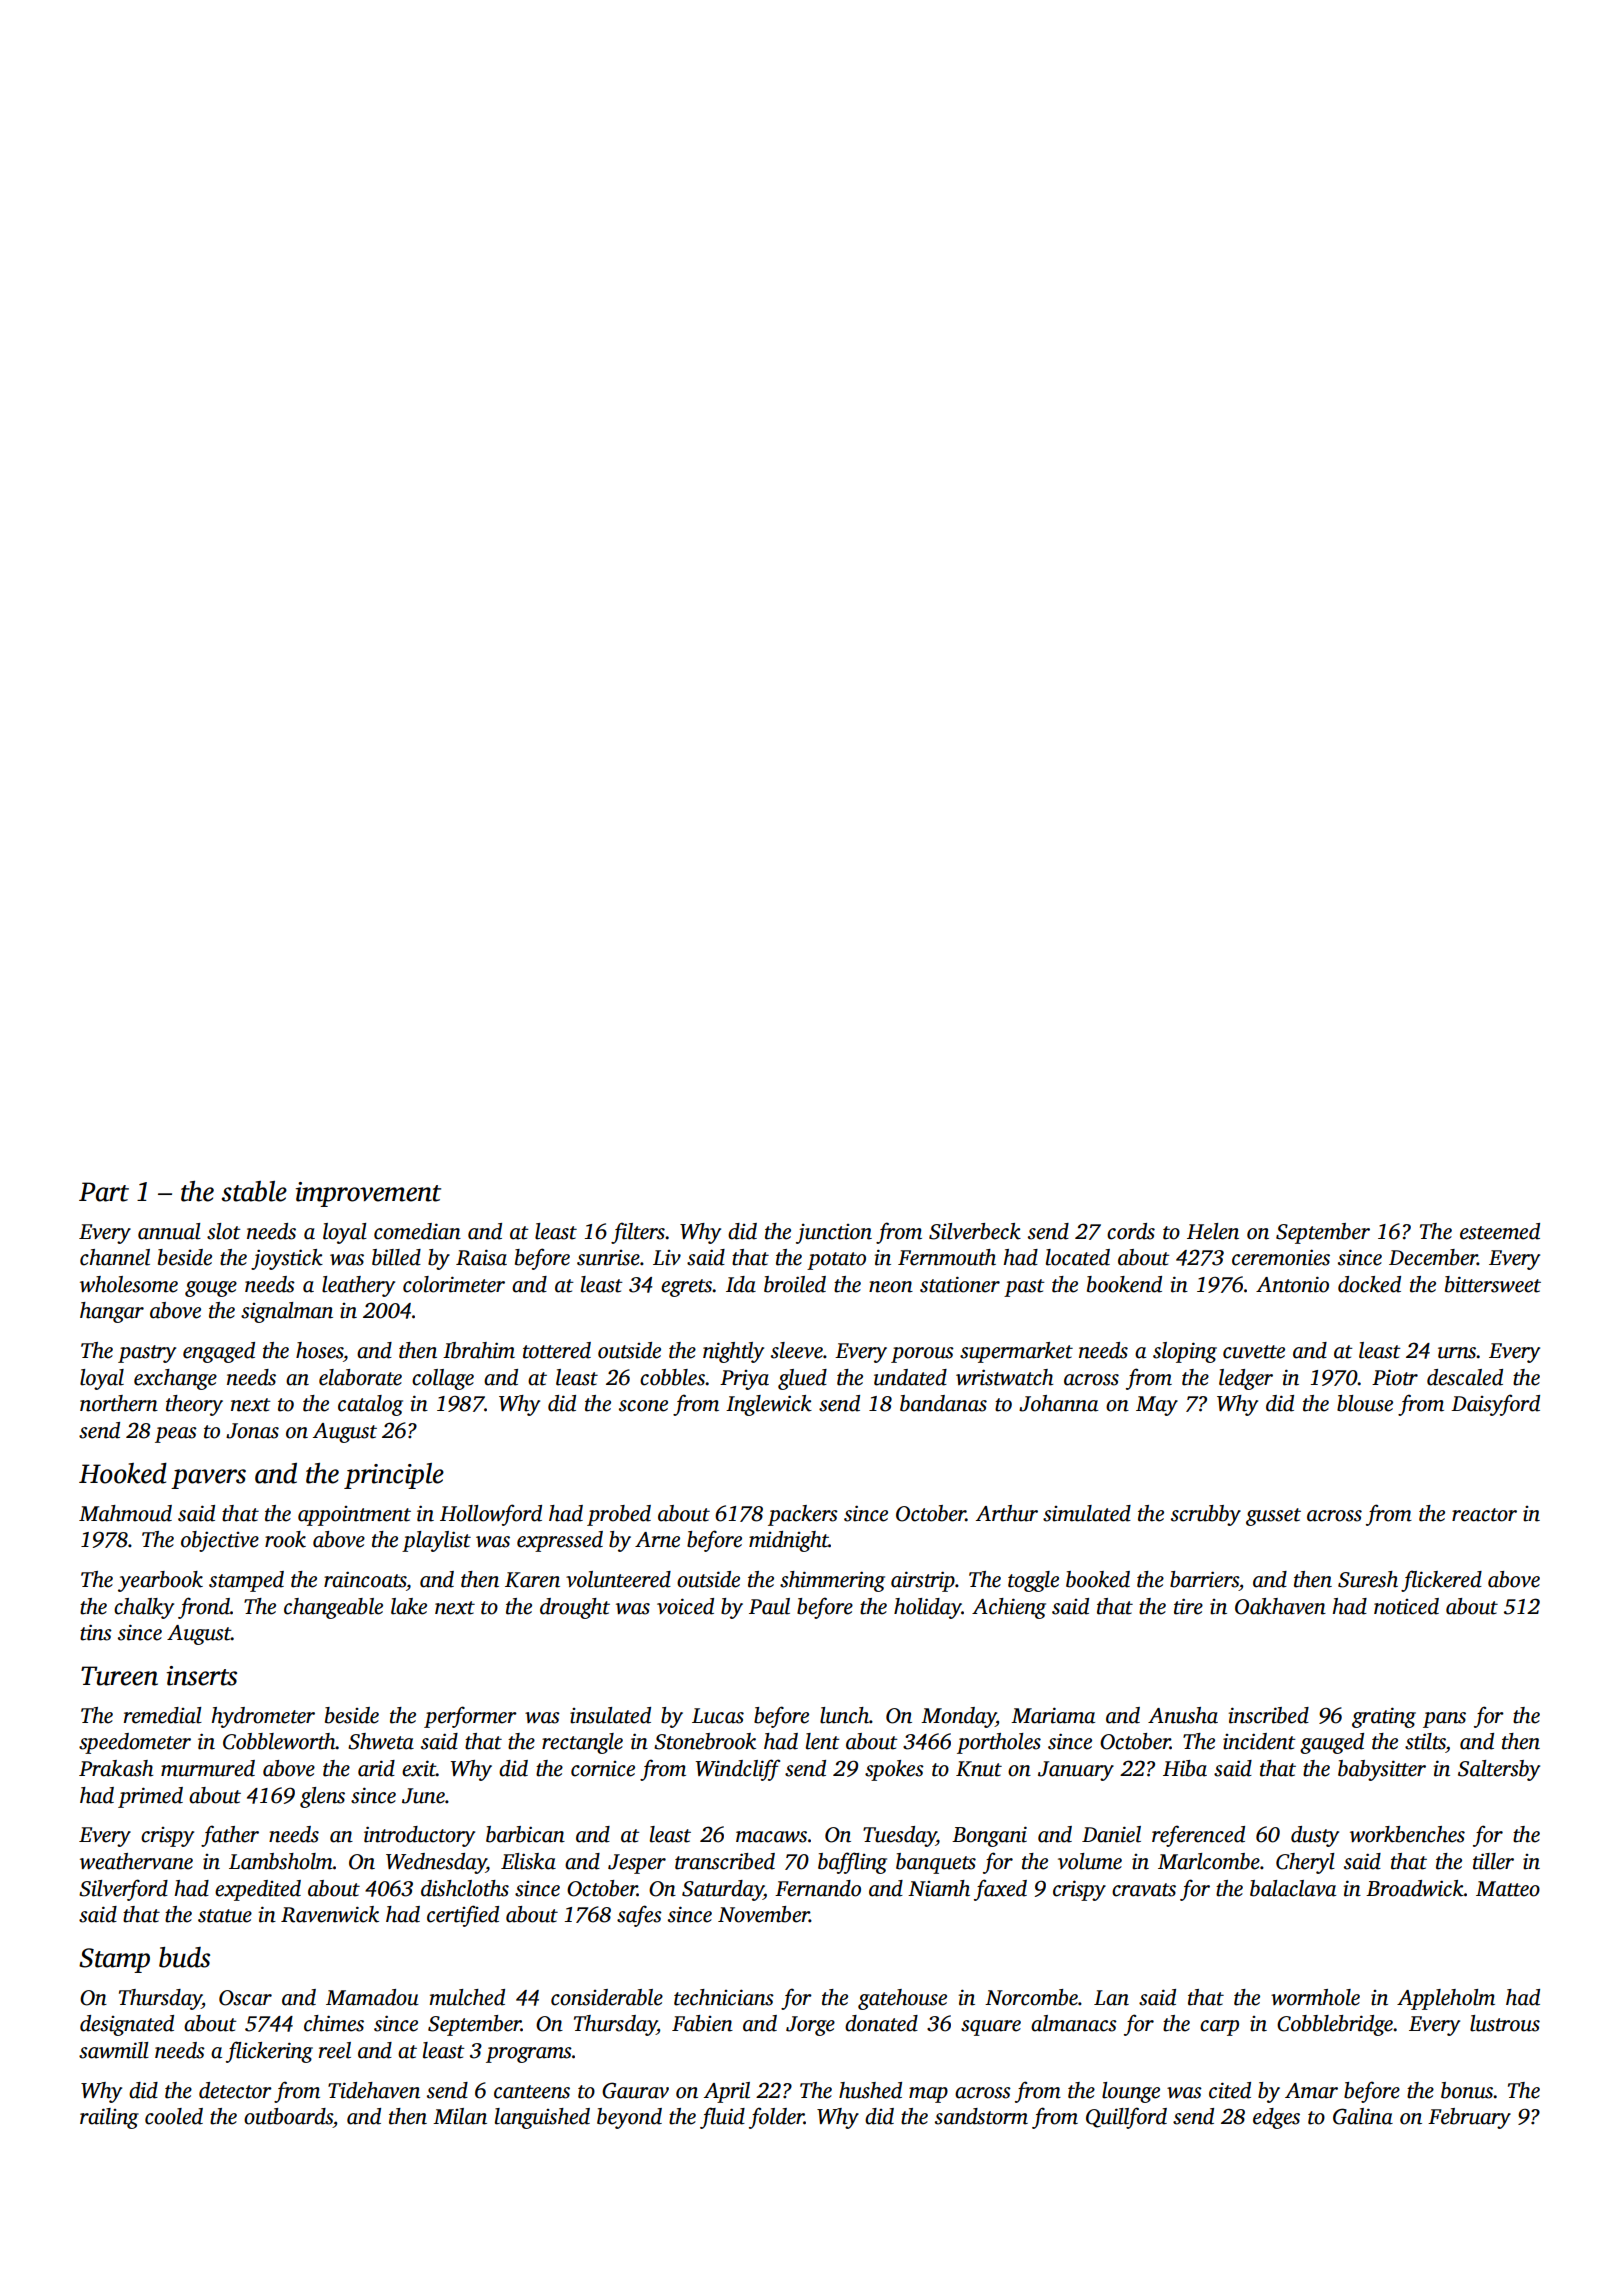  I want to click on tins, so click(96, 1632).
